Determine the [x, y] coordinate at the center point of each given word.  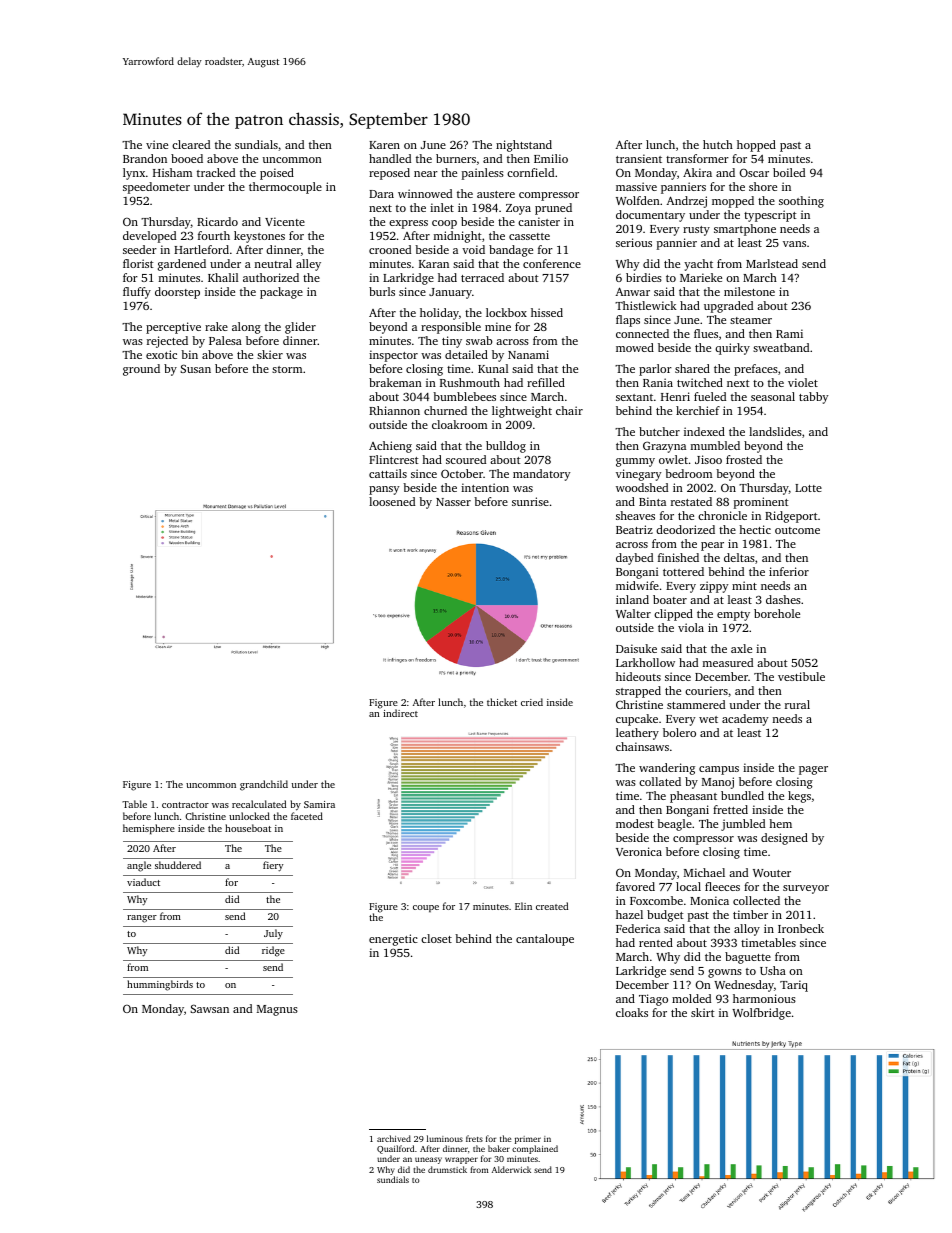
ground [141, 370]
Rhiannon [394, 410]
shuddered [178, 865]
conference [552, 263]
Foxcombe [656, 900]
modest [635, 823]
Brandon [145, 158]
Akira [697, 172]
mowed [635, 347]
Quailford [395, 1149]
